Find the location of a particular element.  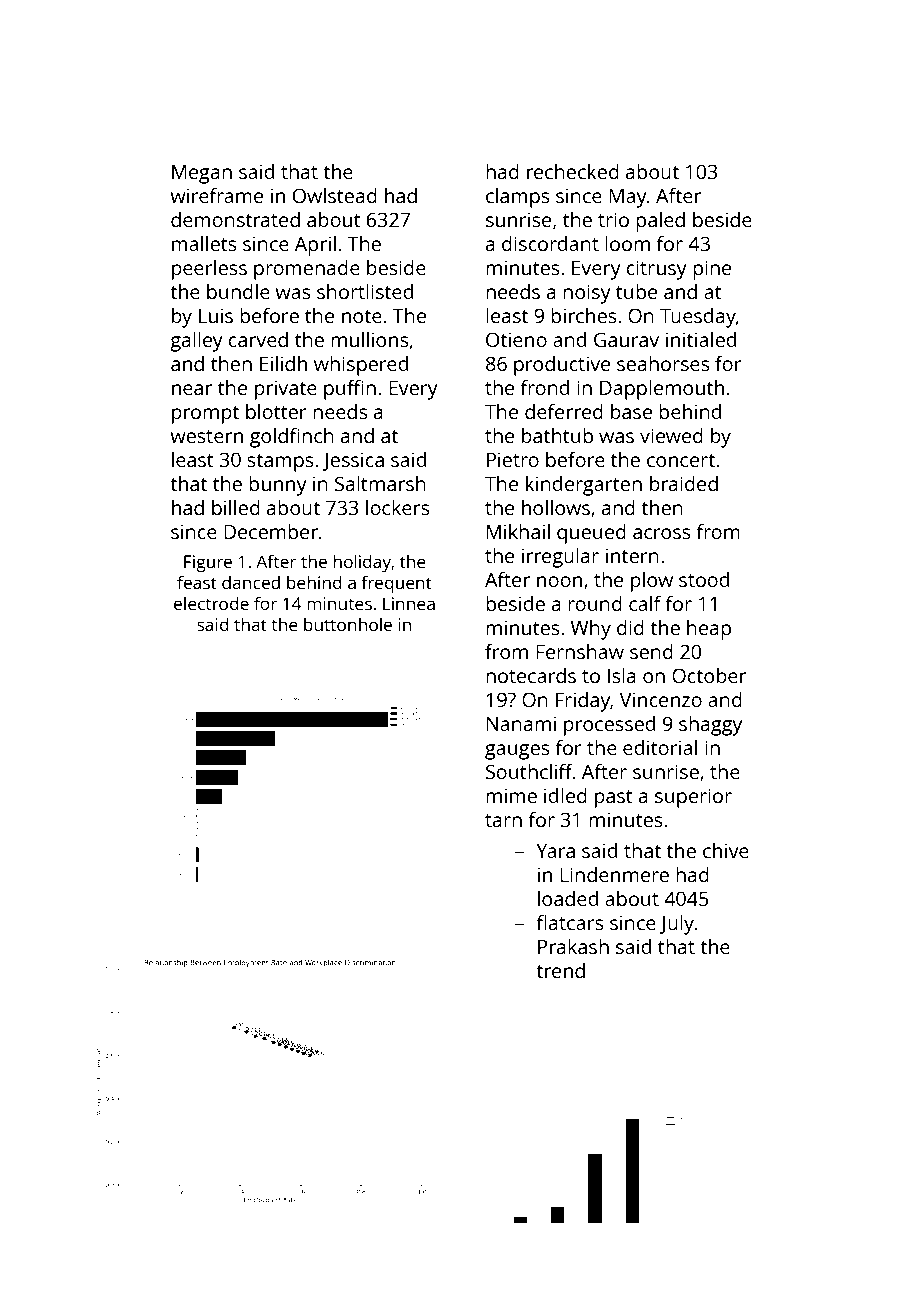

rechecked is located at coordinates (573, 171).
